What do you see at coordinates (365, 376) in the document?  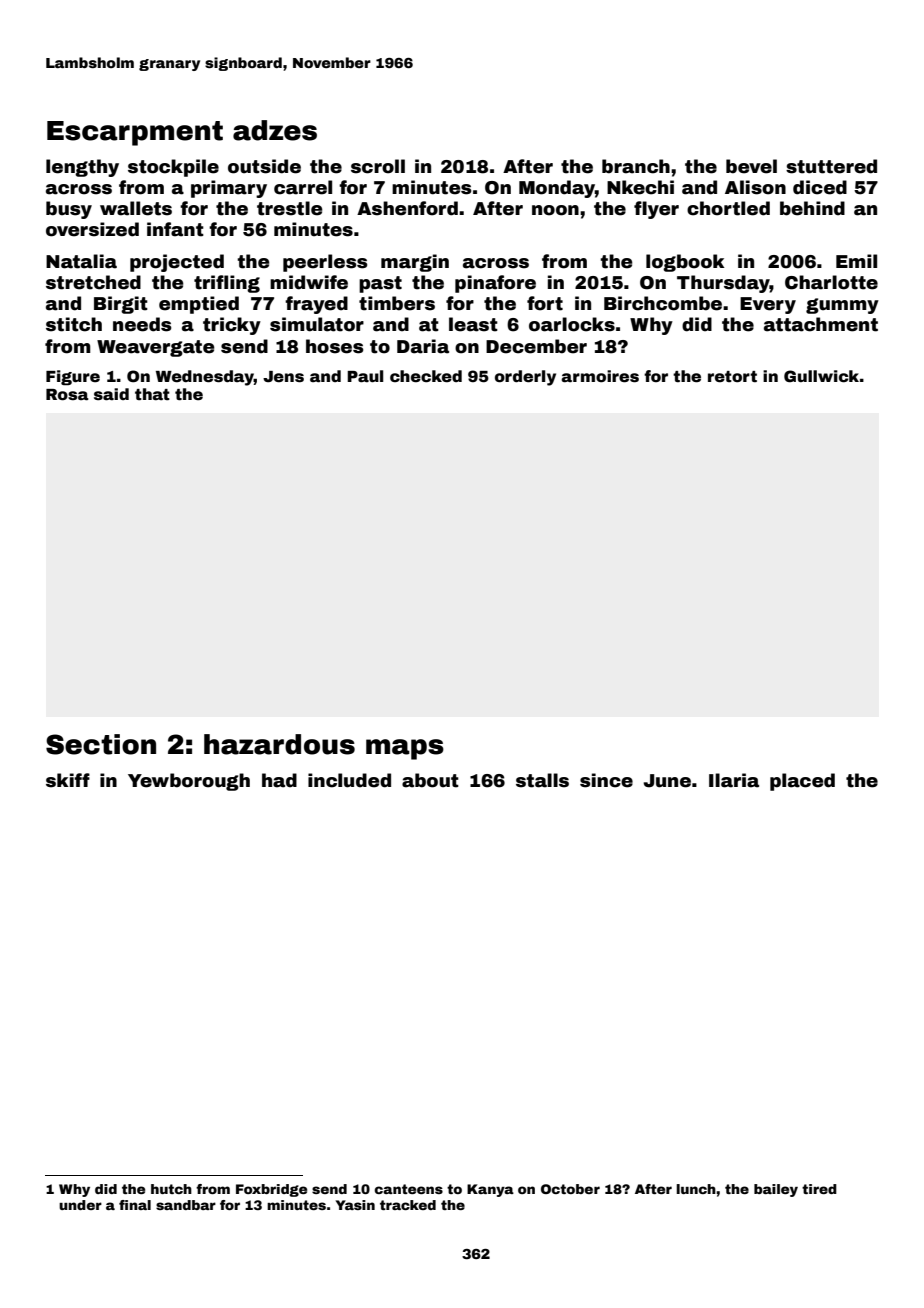 I see `Paul` at bounding box center [365, 376].
